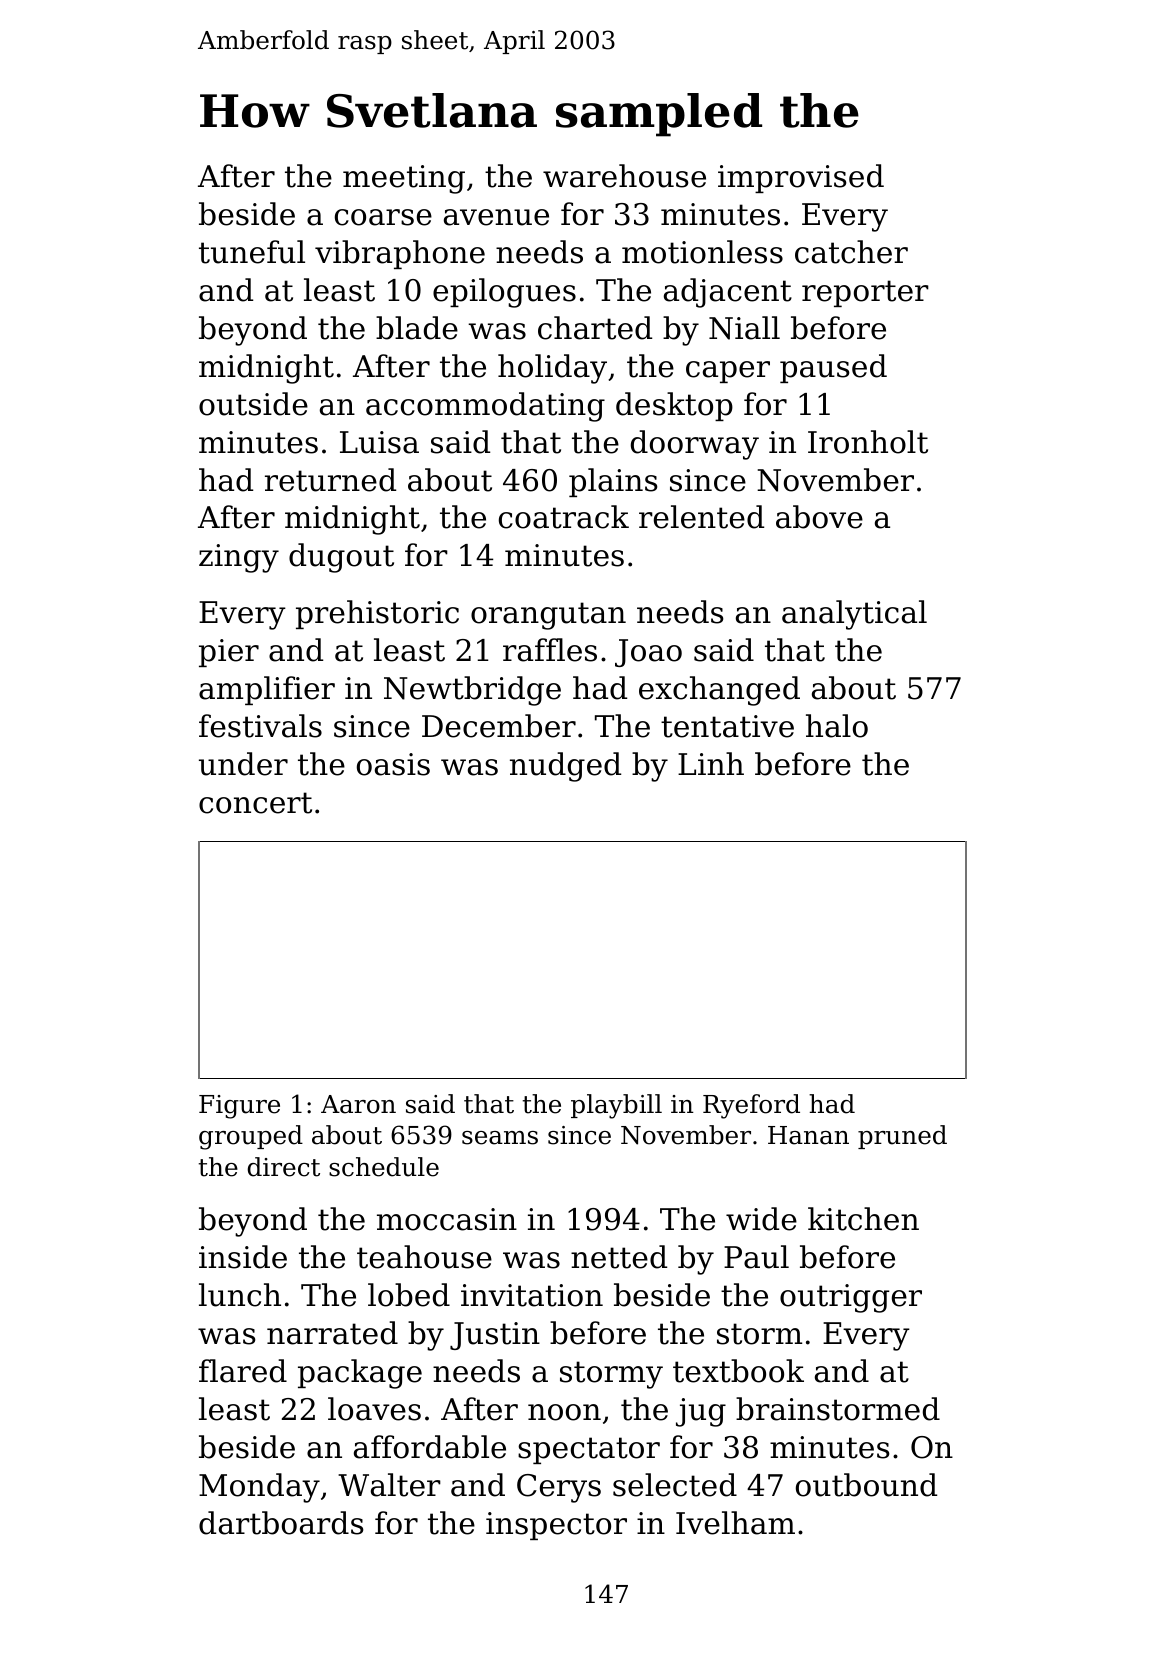  What do you see at coordinates (868, 442) in the screenshot?
I see `Ironholt` at bounding box center [868, 442].
